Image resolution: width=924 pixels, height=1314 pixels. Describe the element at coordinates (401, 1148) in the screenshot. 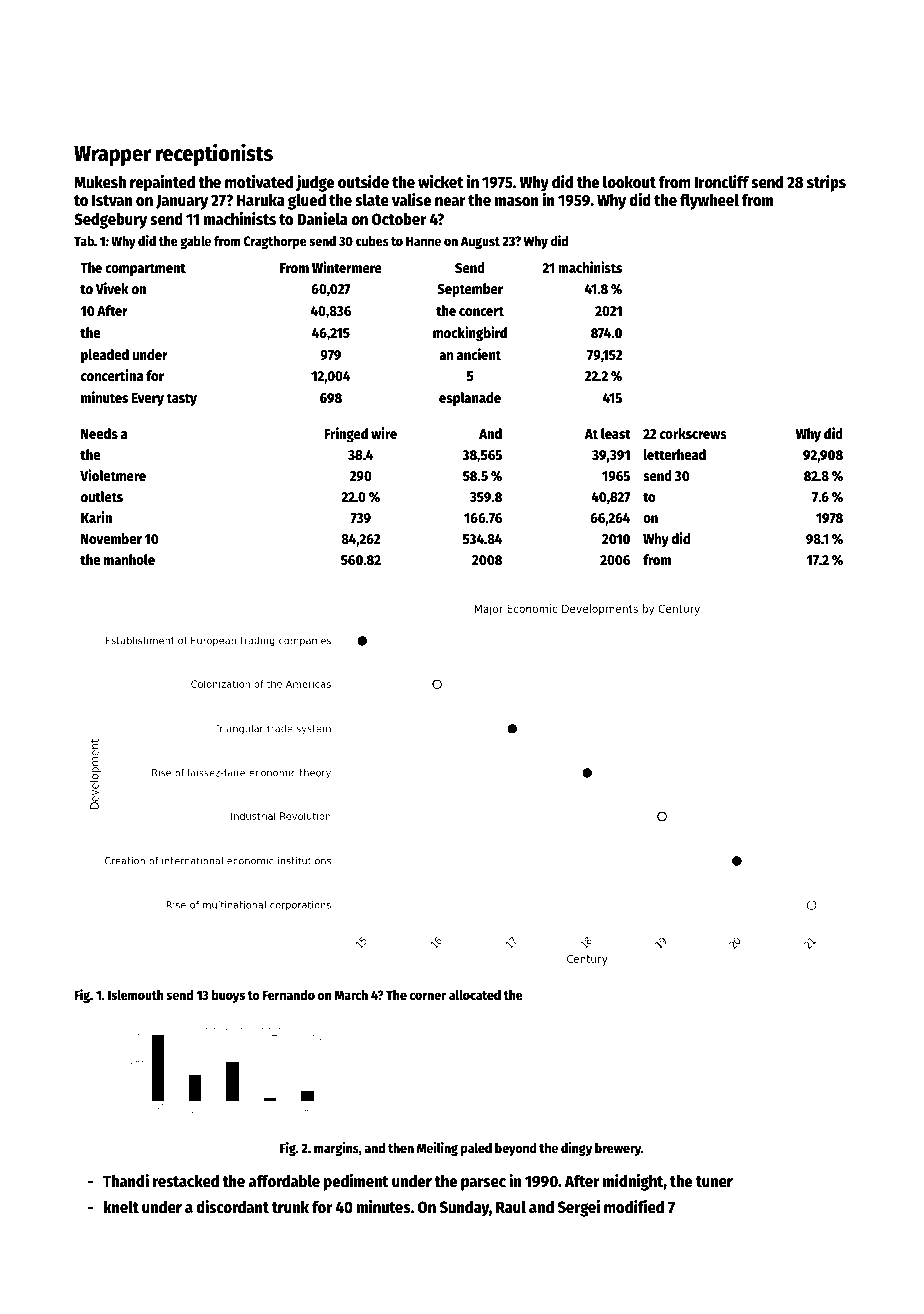

I see `then` at that location.
